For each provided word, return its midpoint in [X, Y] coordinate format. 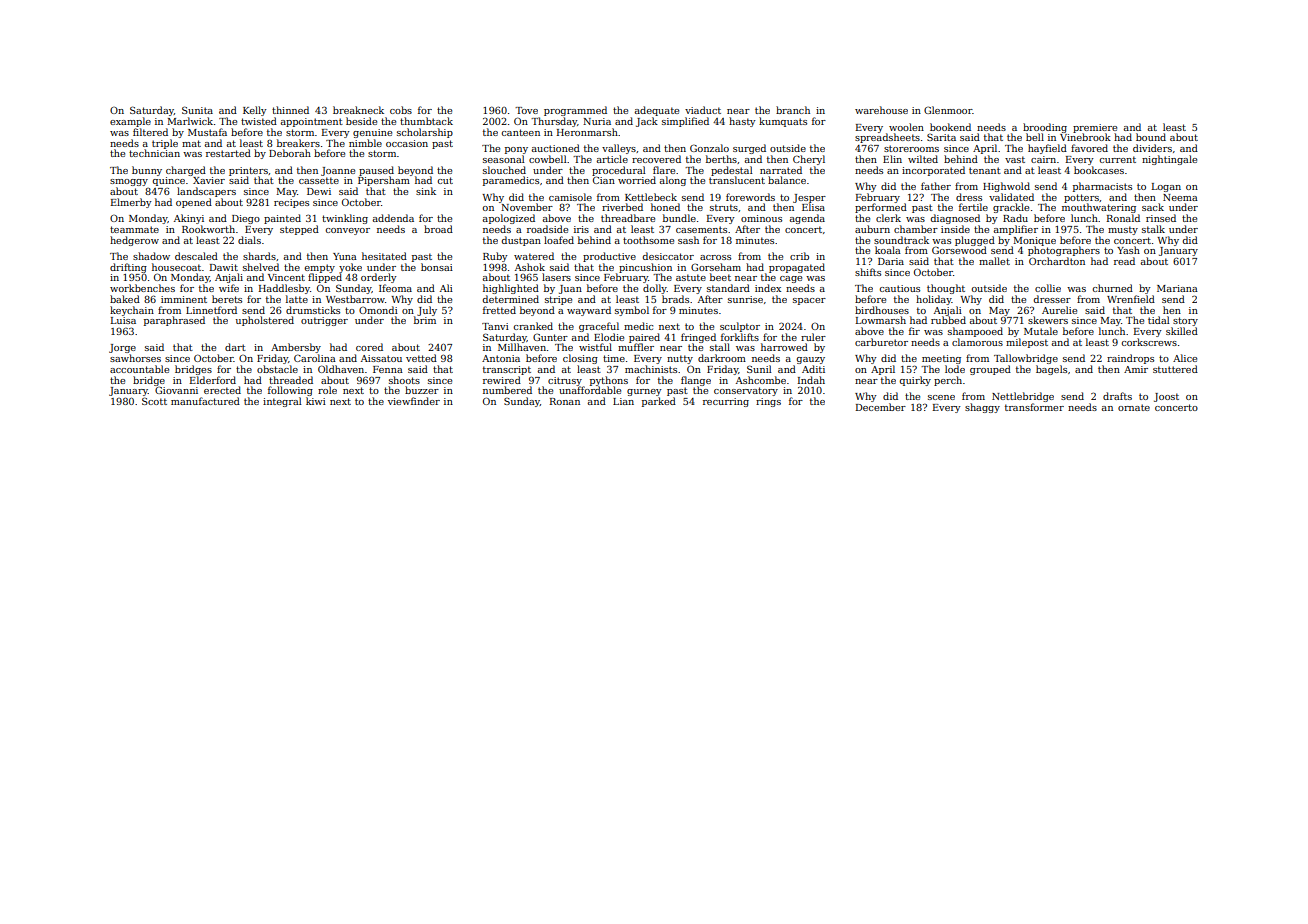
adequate [657, 111]
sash [688, 240]
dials [249, 240]
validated [1011, 197]
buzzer [422, 390]
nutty [680, 359]
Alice [1185, 358]
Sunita [197, 110]
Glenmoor [948, 110]
